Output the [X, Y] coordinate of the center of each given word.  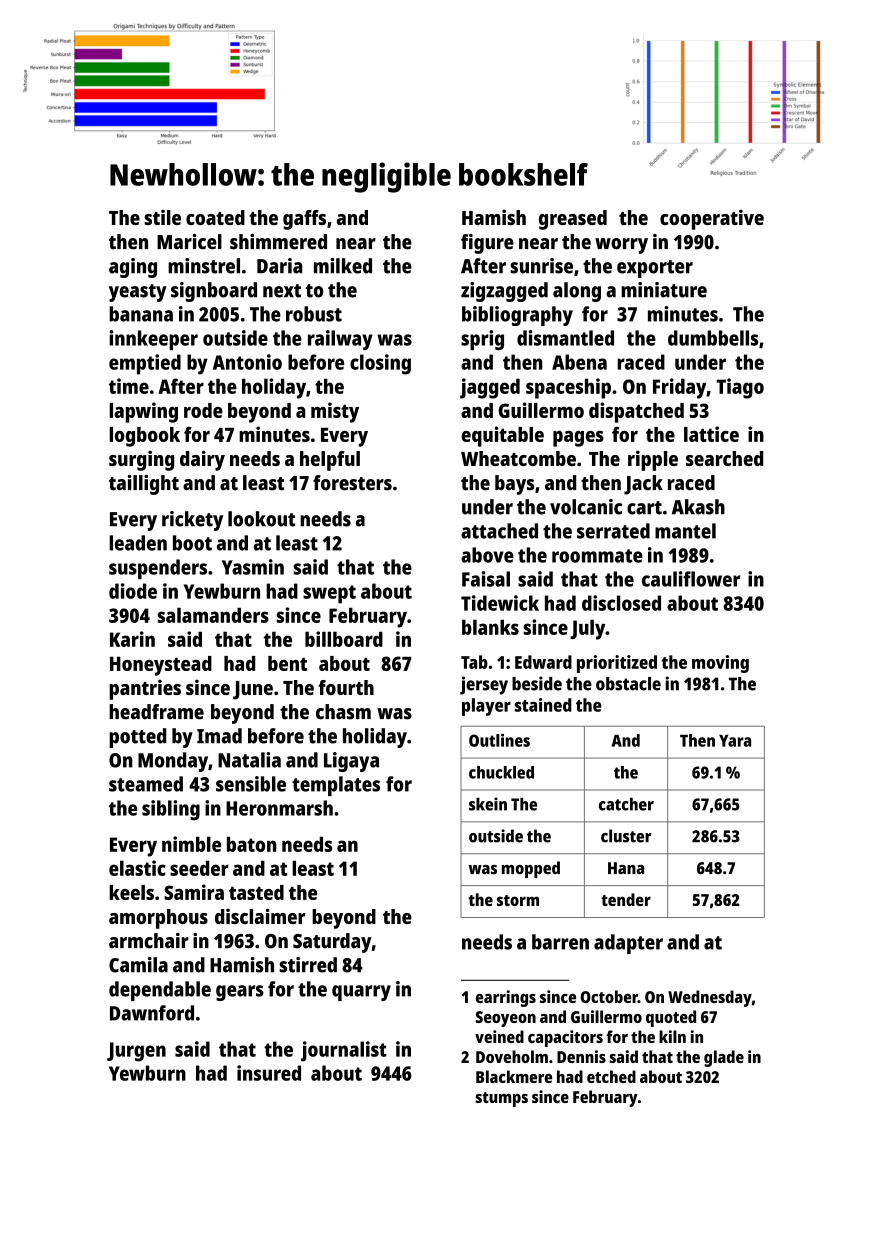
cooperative [712, 219]
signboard [214, 292]
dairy [202, 460]
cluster [626, 836]
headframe [156, 712]
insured [269, 1073]
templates [336, 786]
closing [380, 364]
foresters [352, 483]
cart [644, 508]
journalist [344, 1051]
